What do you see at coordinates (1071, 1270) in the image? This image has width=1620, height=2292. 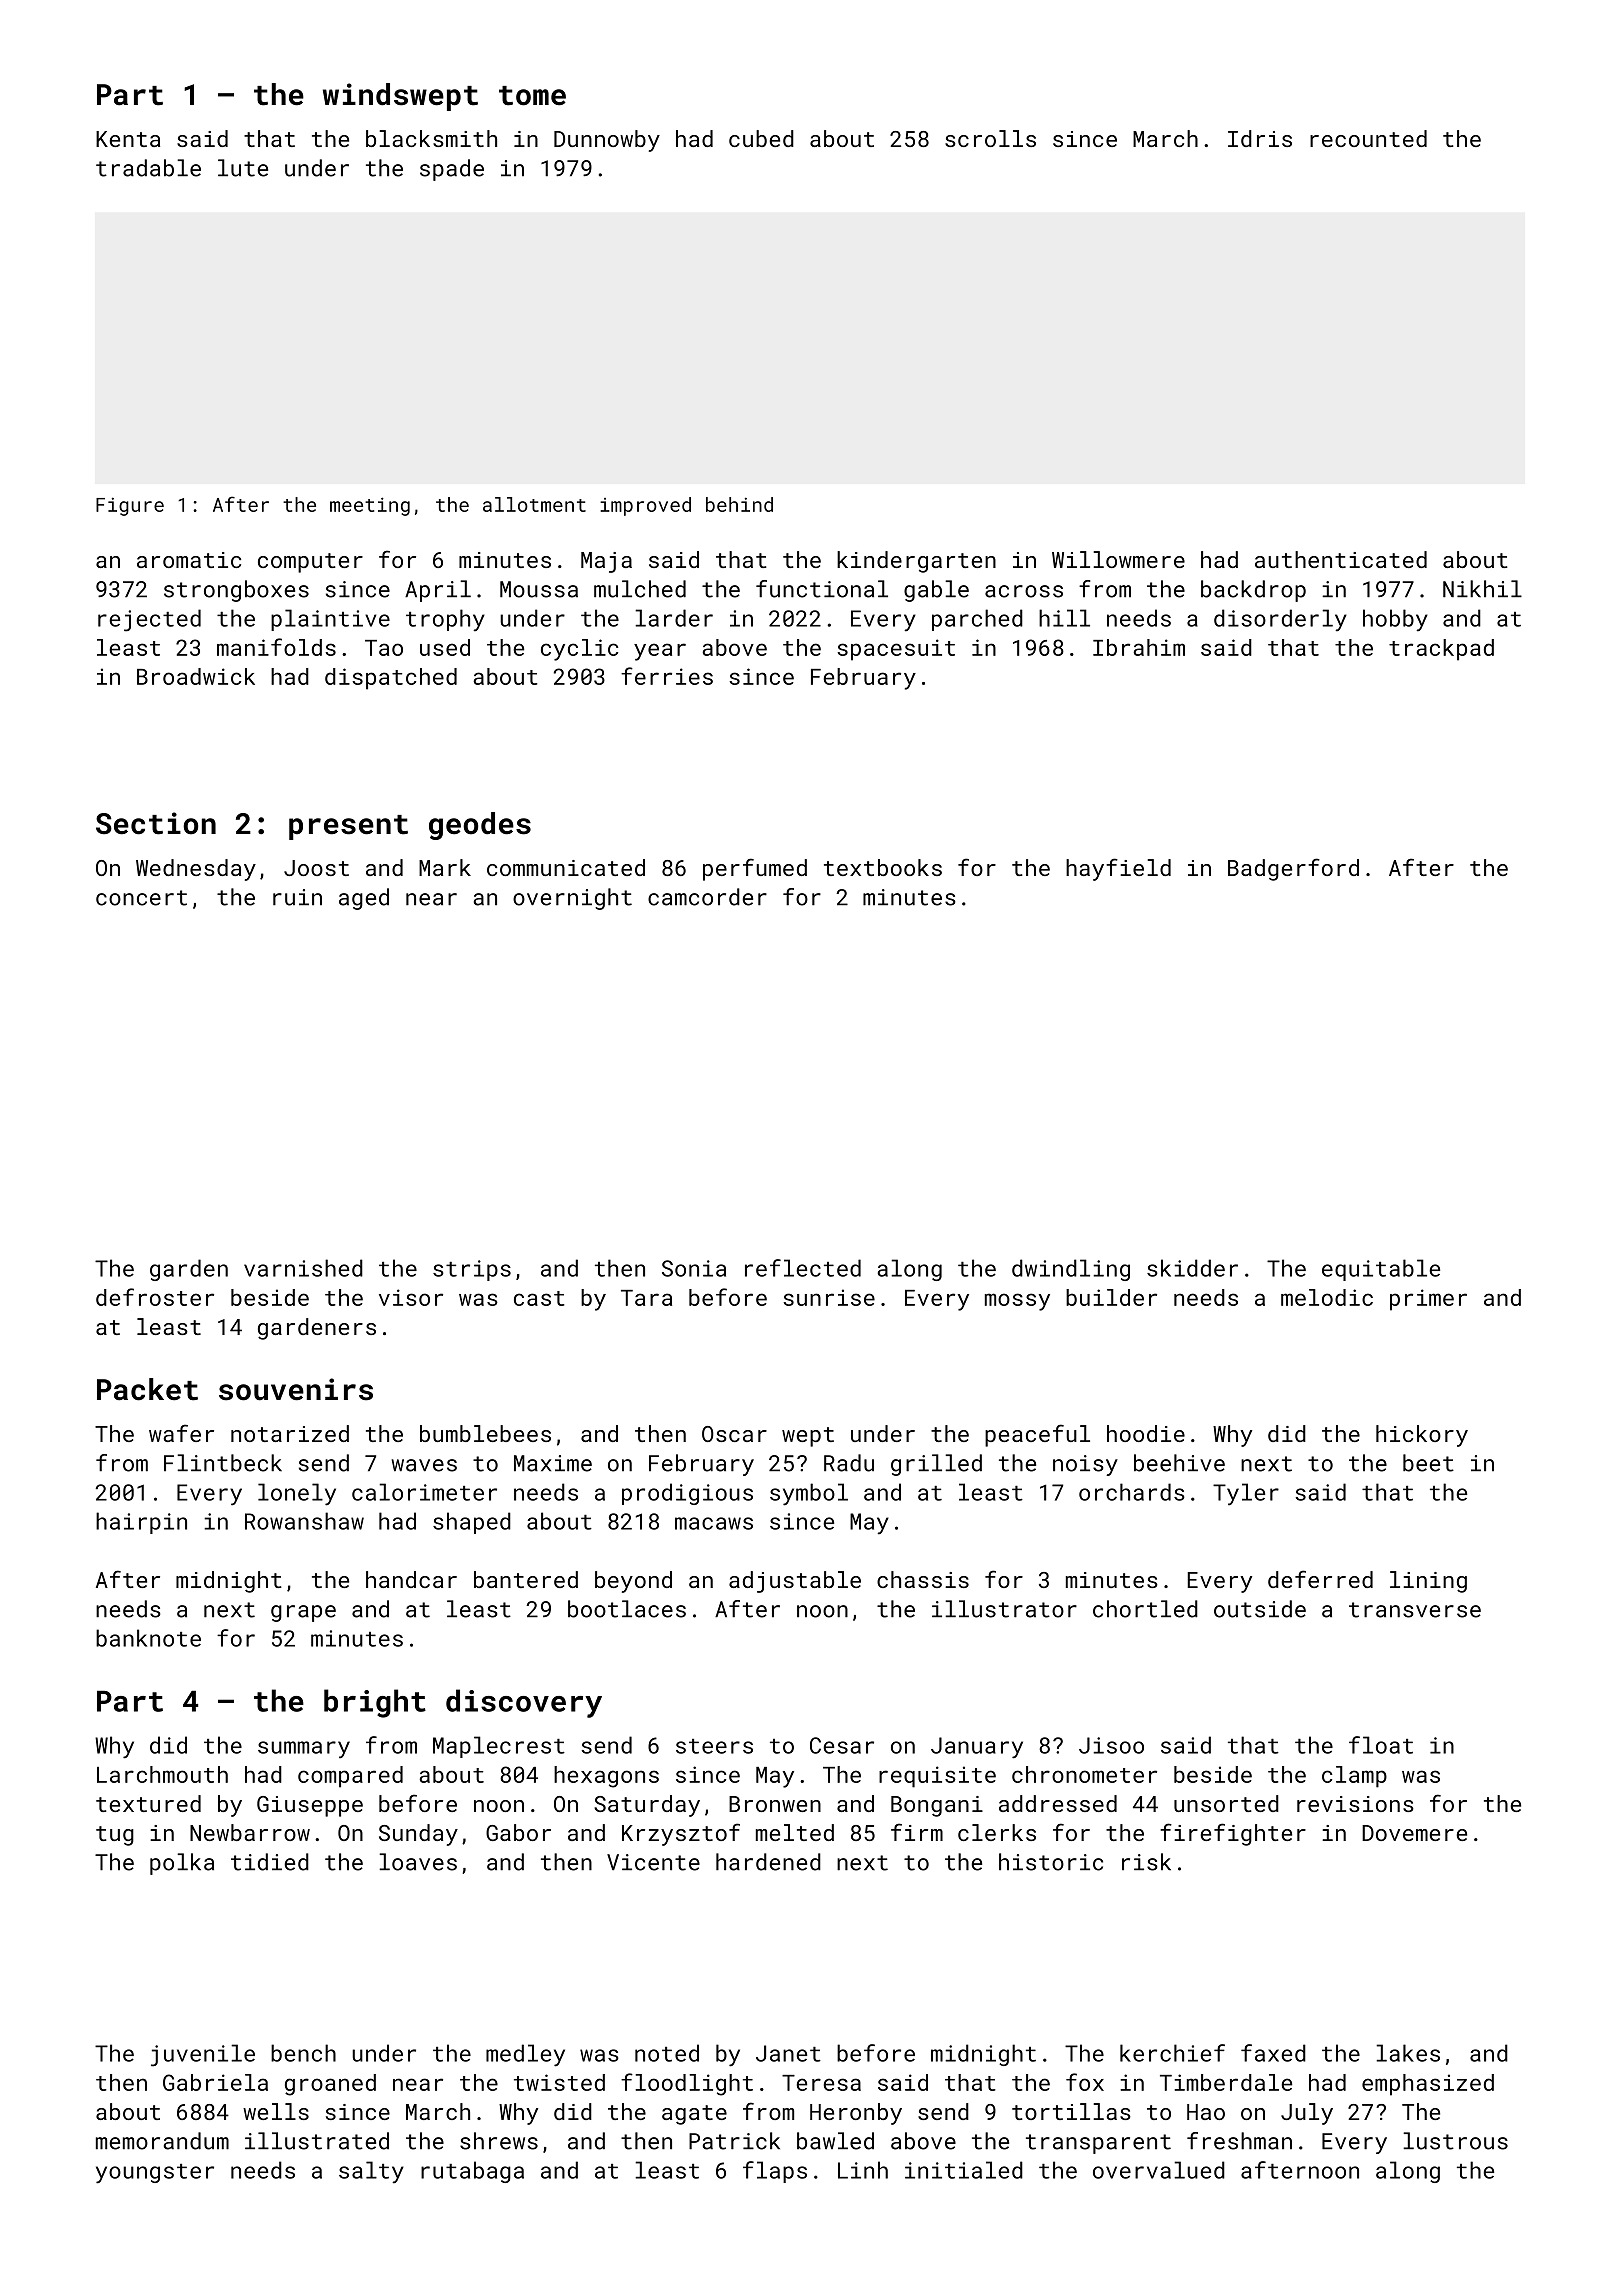 I see `dwindling` at bounding box center [1071, 1270].
